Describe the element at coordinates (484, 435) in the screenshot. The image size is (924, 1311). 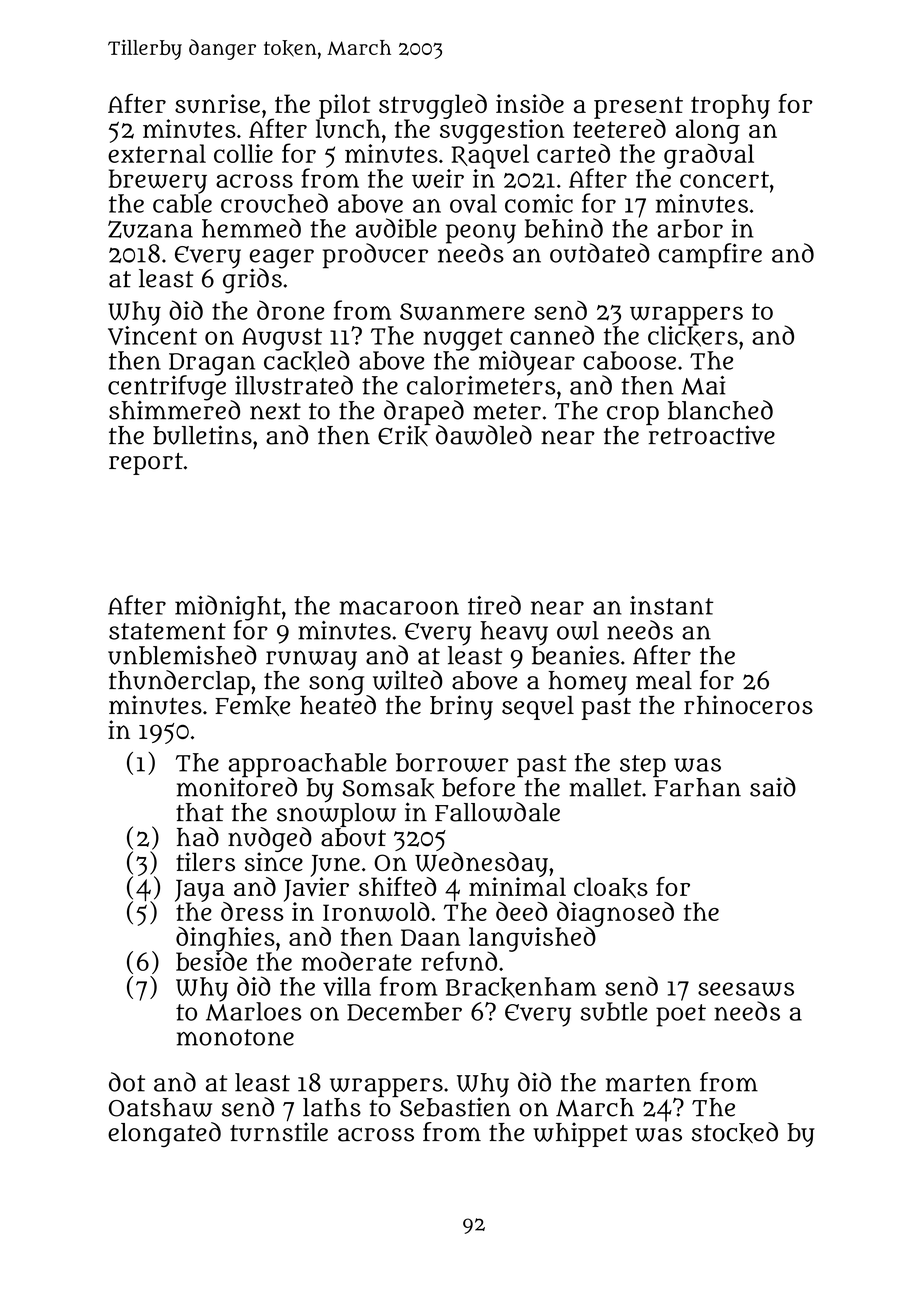
I see `dawdled` at that location.
